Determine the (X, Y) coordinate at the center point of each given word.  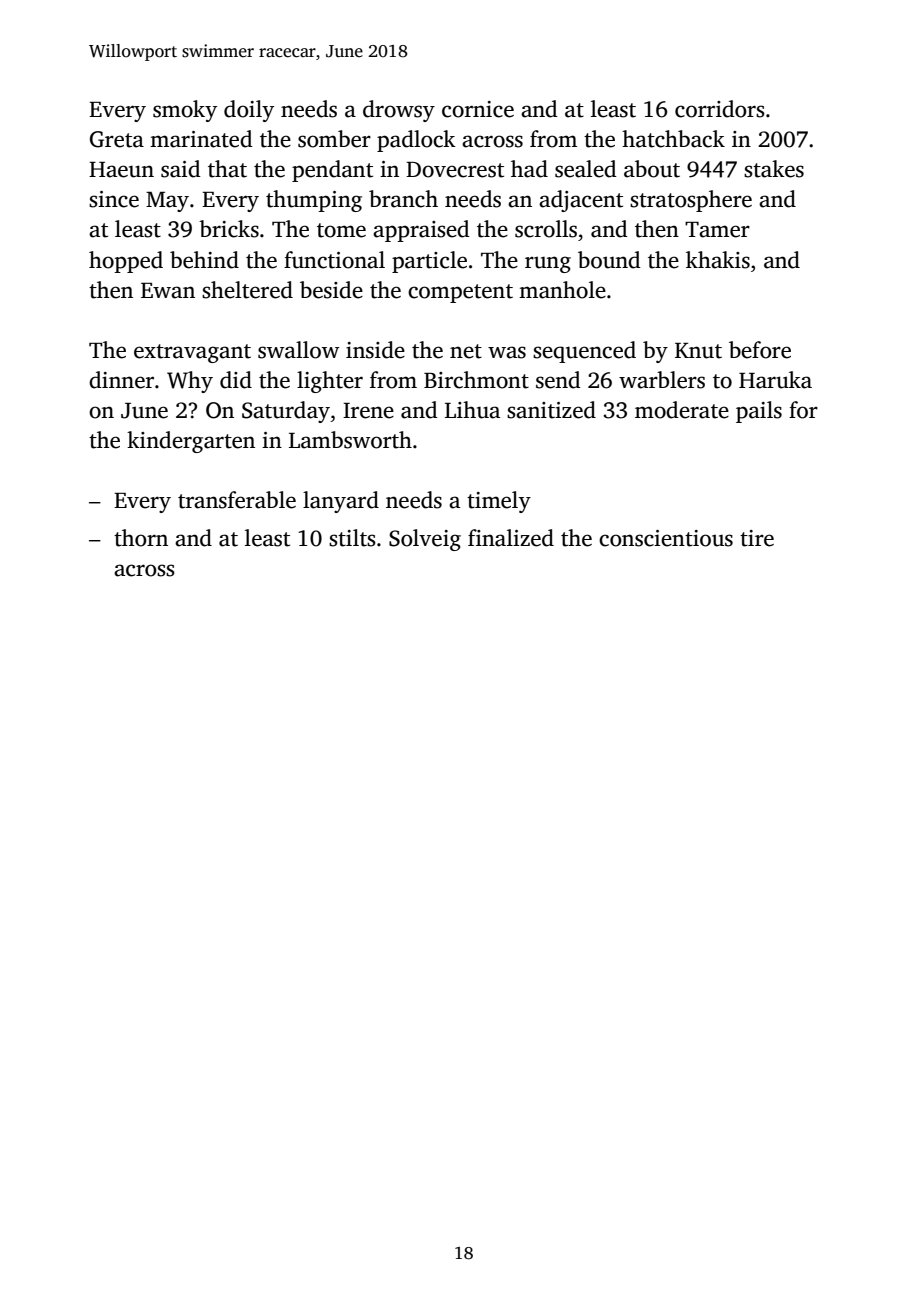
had (529, 169)
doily (249, 111)
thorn (141, 538)
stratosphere (691, 201)
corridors (720, 109)
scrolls (546, 229)
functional (334, 260)
